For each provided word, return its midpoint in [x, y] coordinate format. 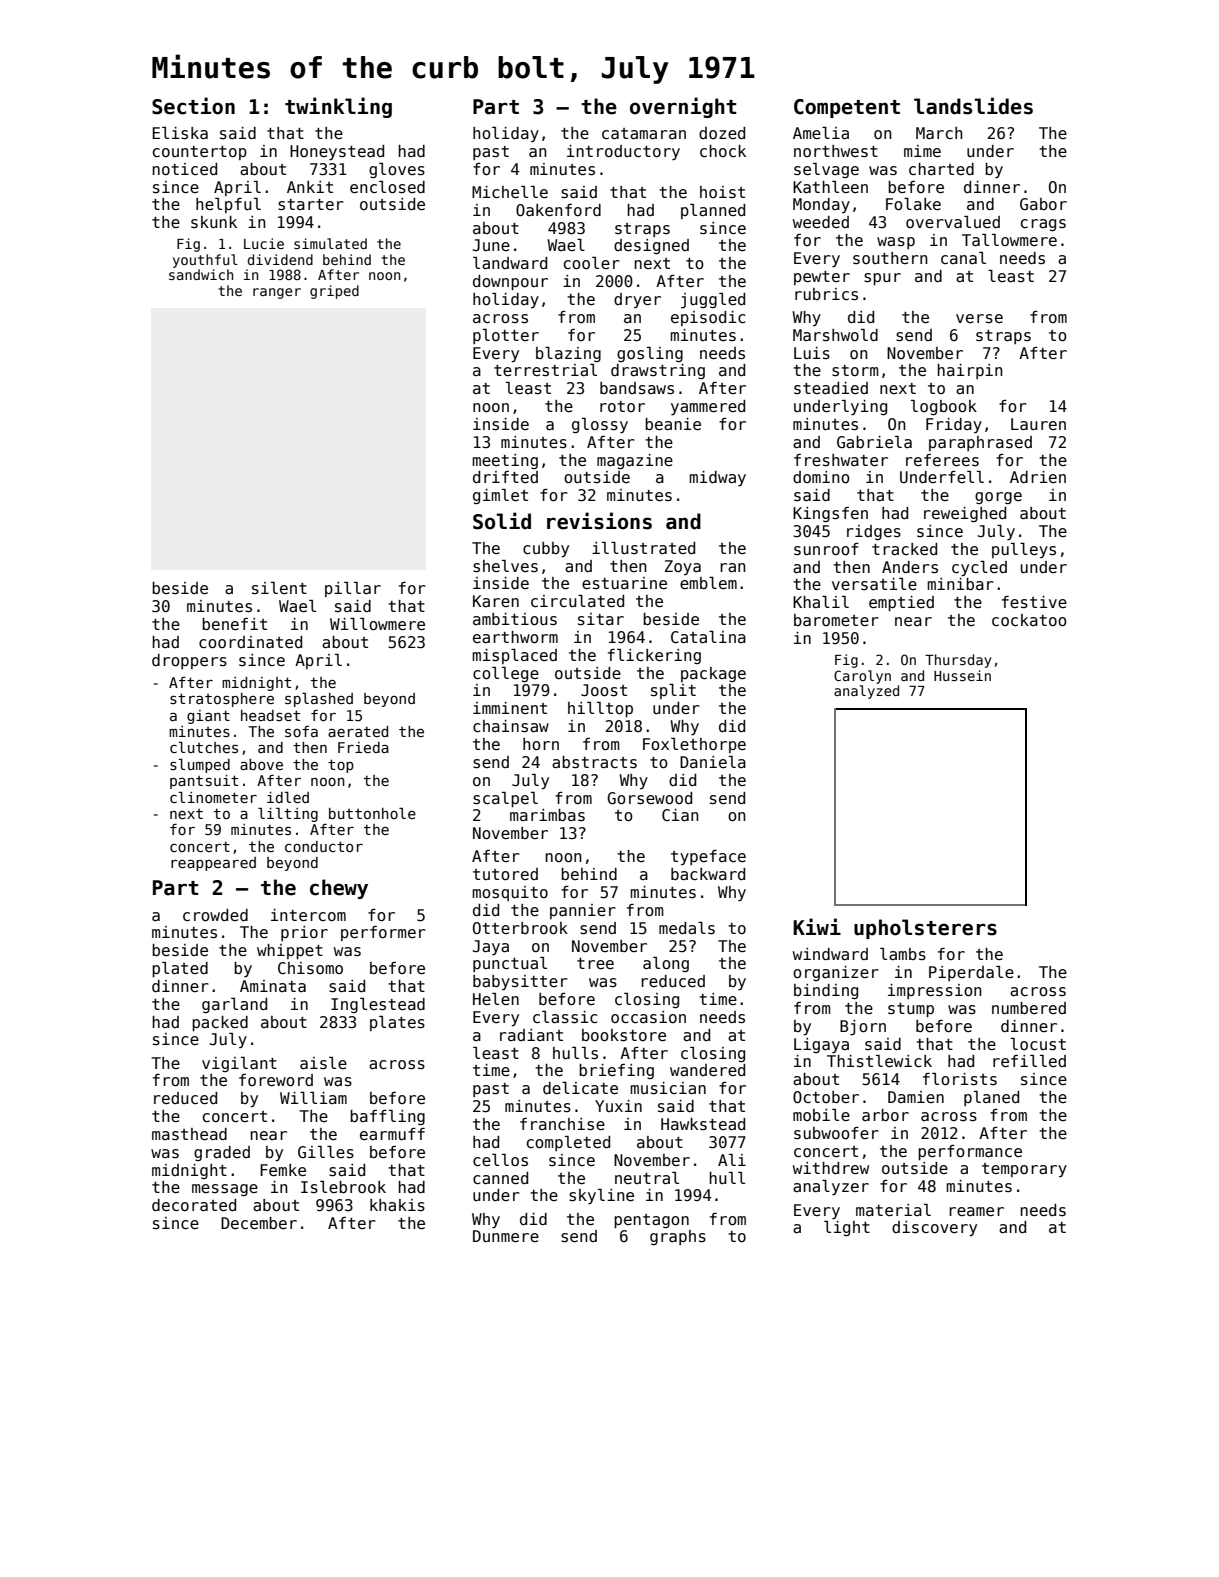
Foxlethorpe [694, 745]
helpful [228, 205]
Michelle [510, 192]
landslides [973, 106]
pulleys [1024, 550]
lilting [288, 814]
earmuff [392, 1134]
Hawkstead [703, 1124]
